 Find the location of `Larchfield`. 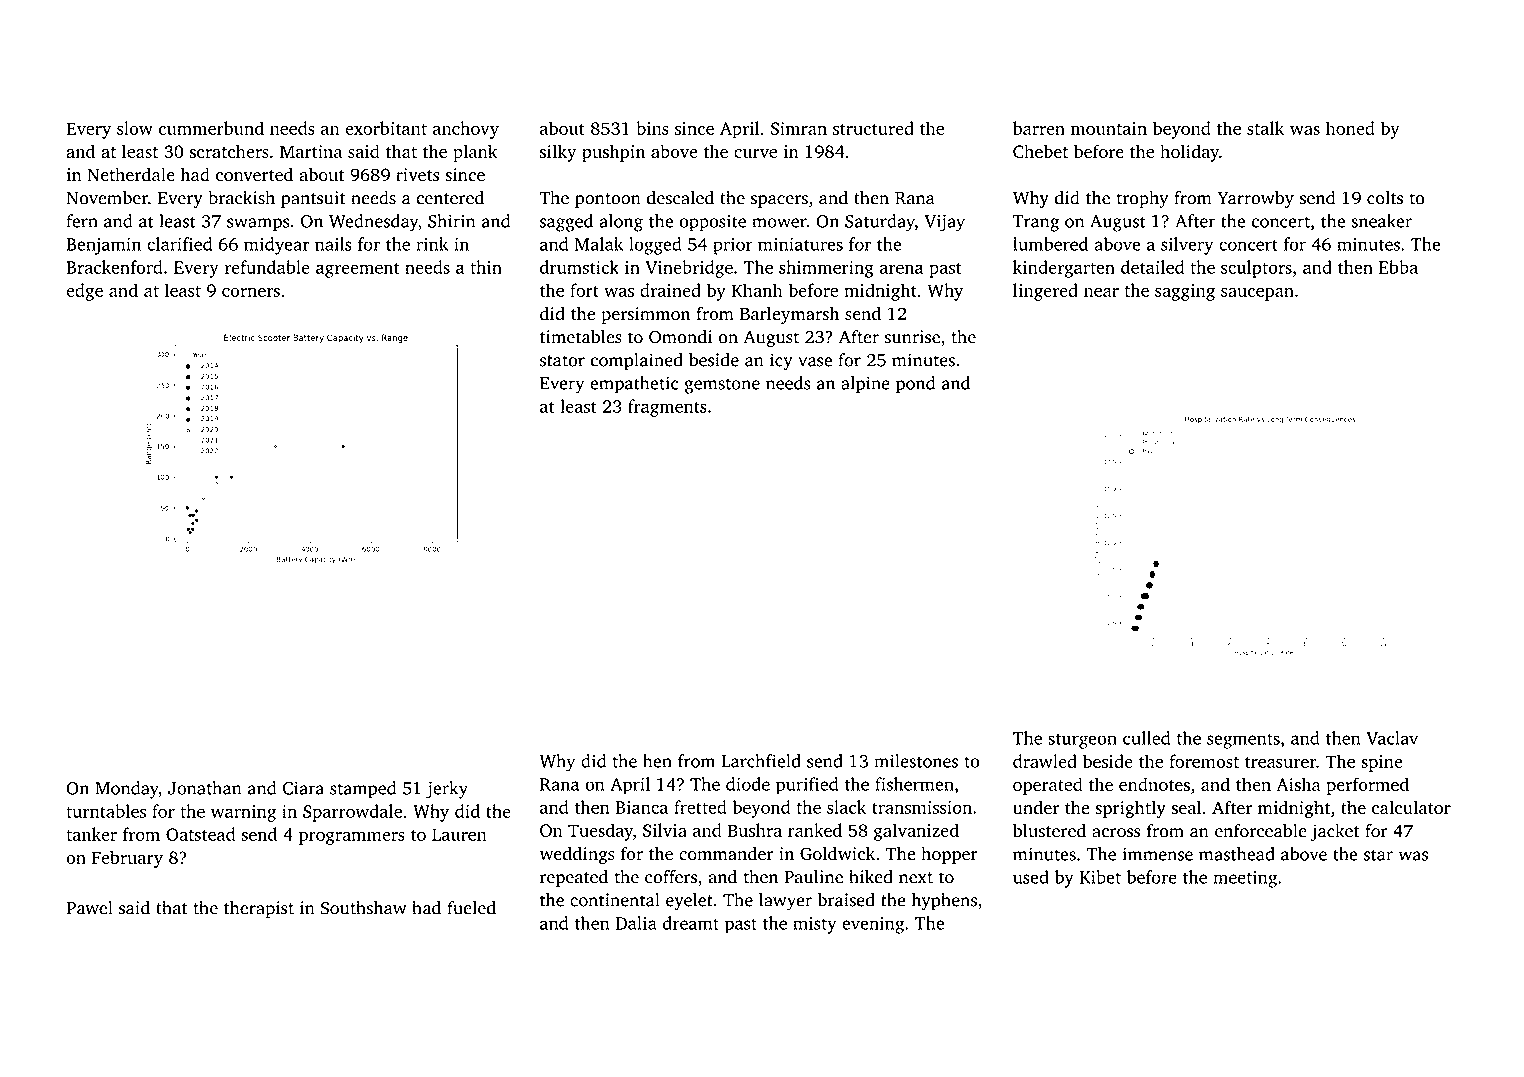

Larchfield is located at coordinates (761, 761).
